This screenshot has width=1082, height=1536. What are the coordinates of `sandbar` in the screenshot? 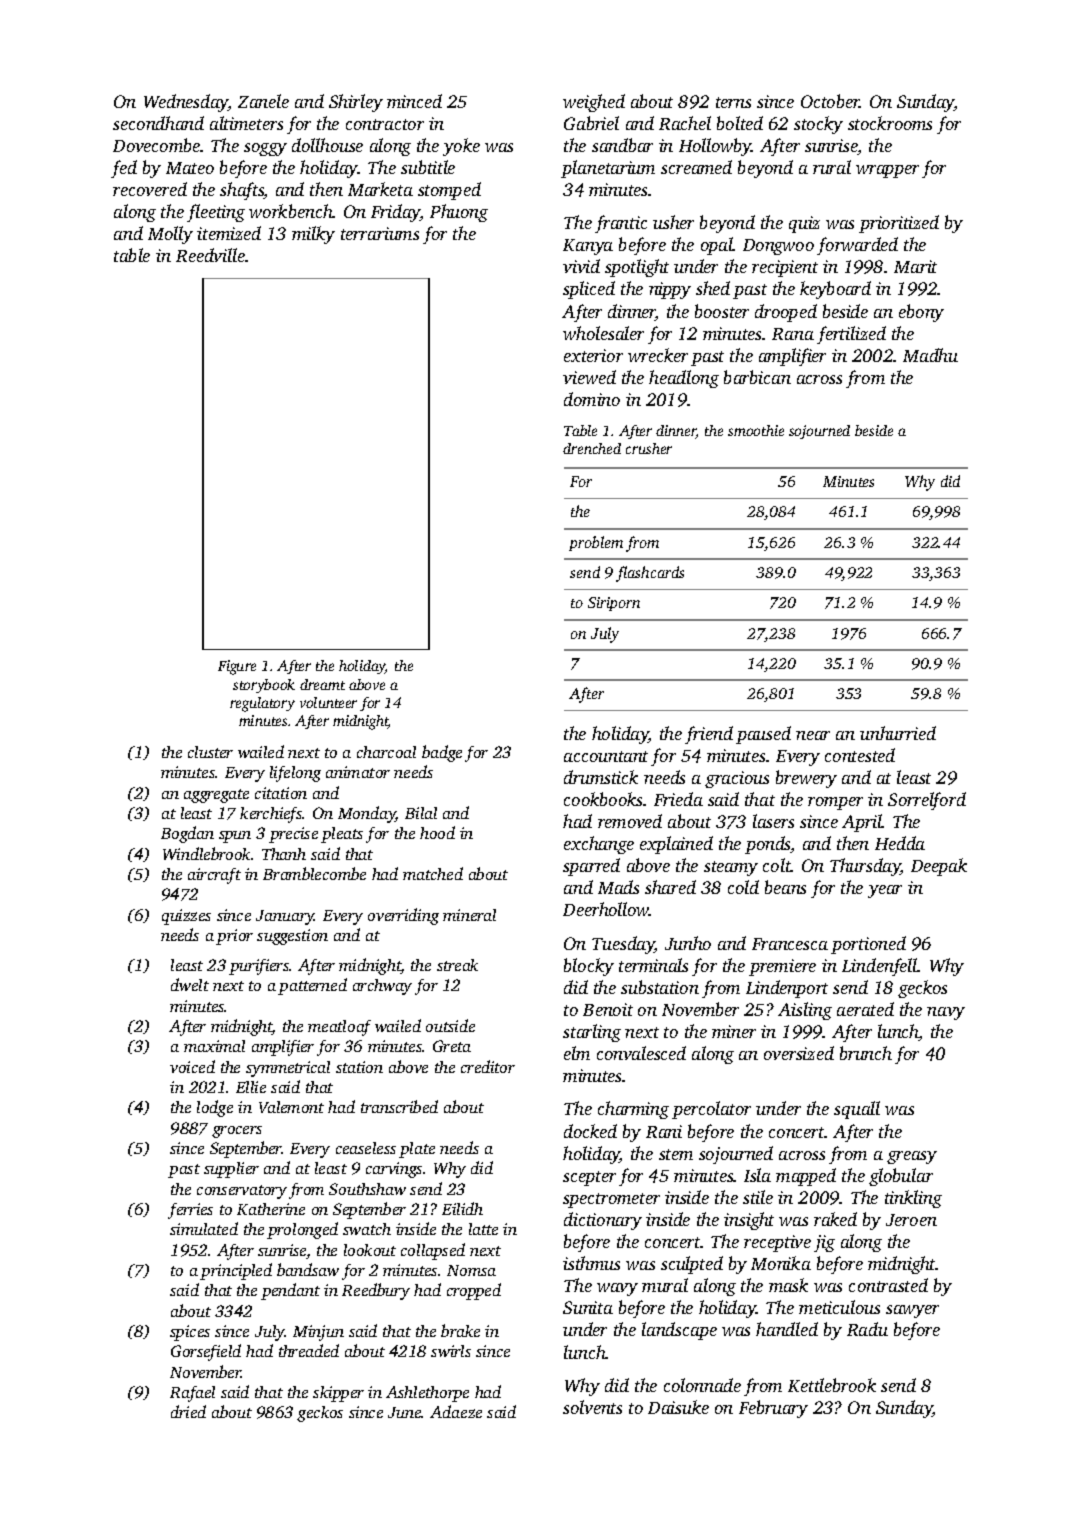 It's located at (622, 145).
